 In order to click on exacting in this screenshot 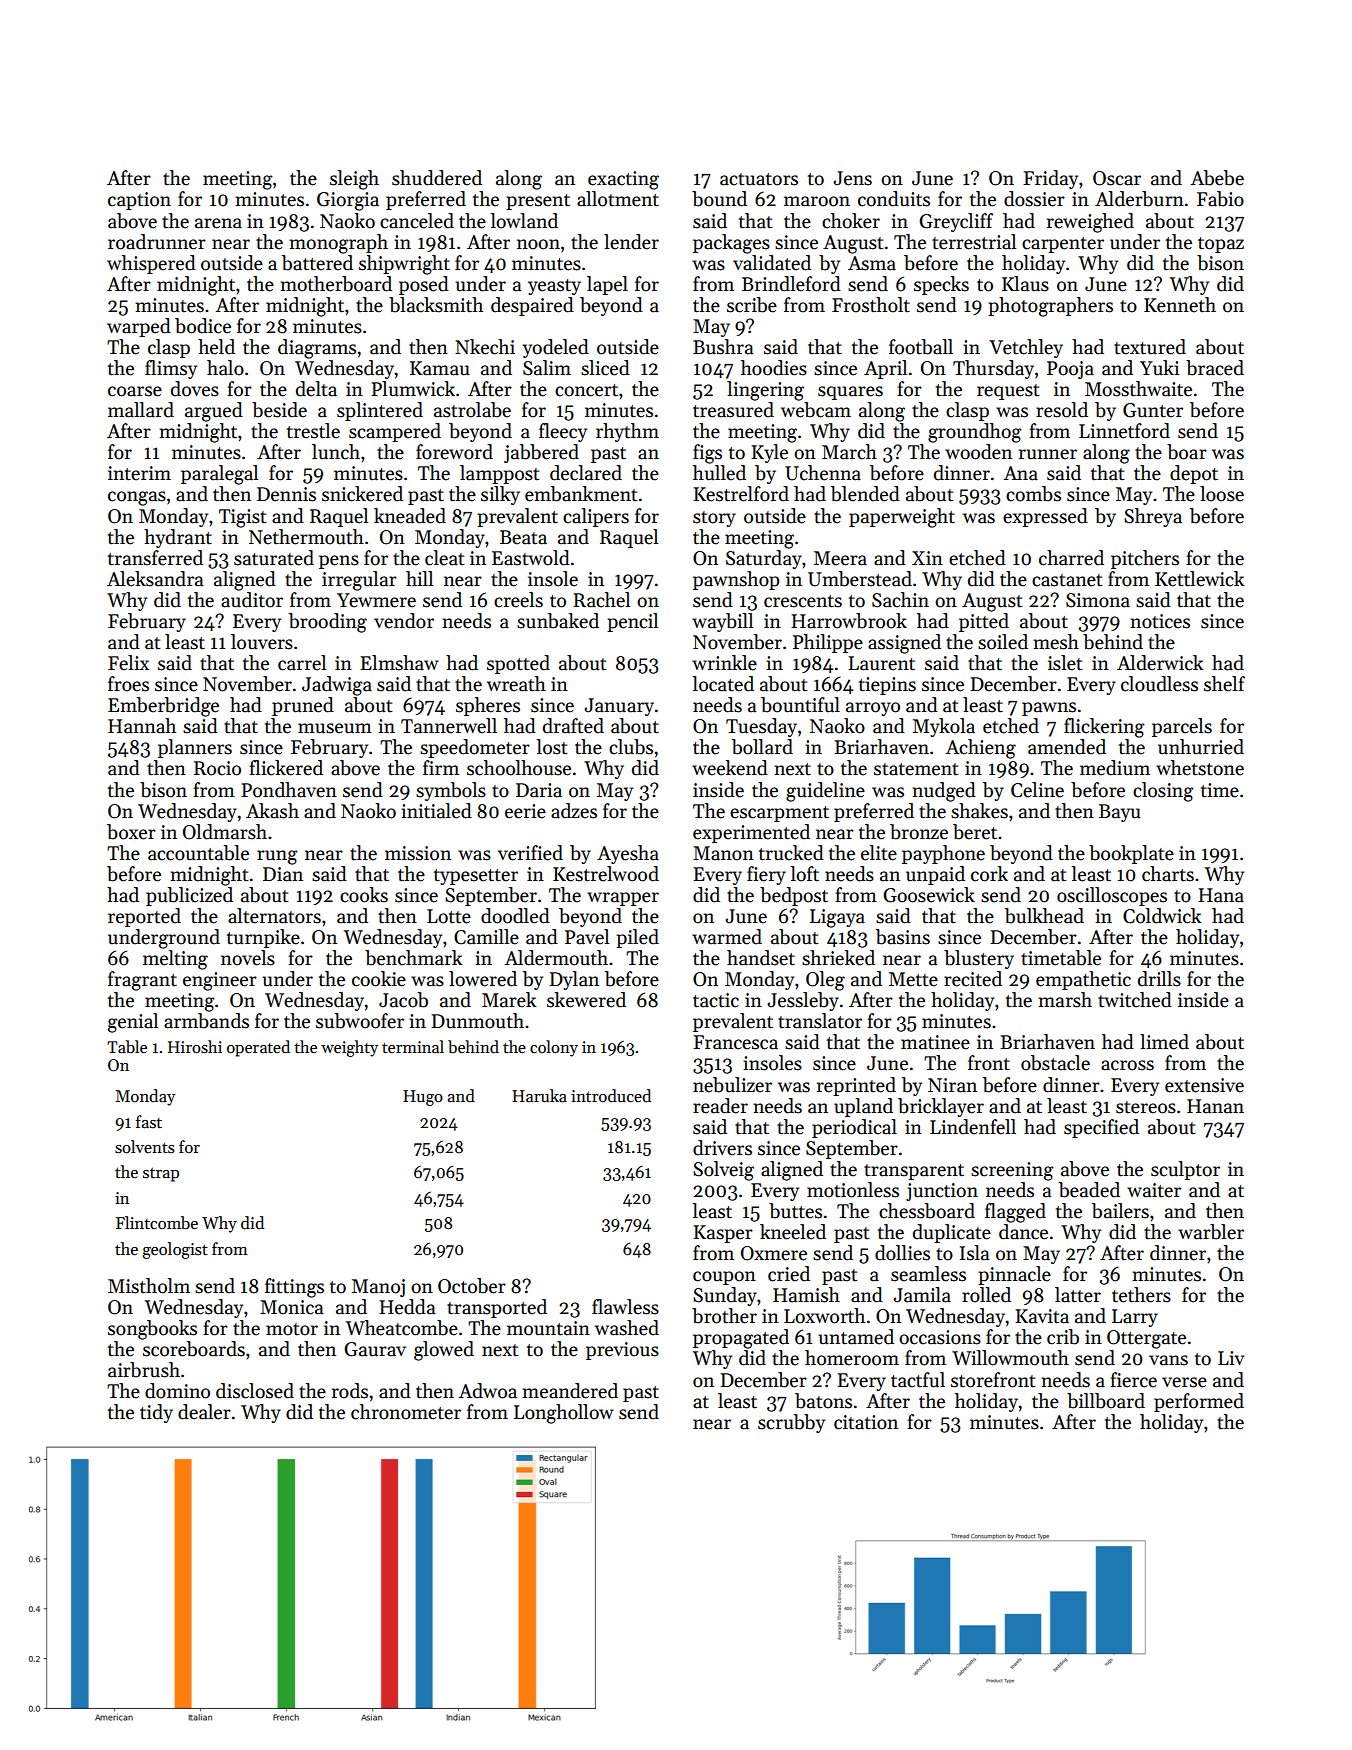, I will do `click(623, 180)`.
